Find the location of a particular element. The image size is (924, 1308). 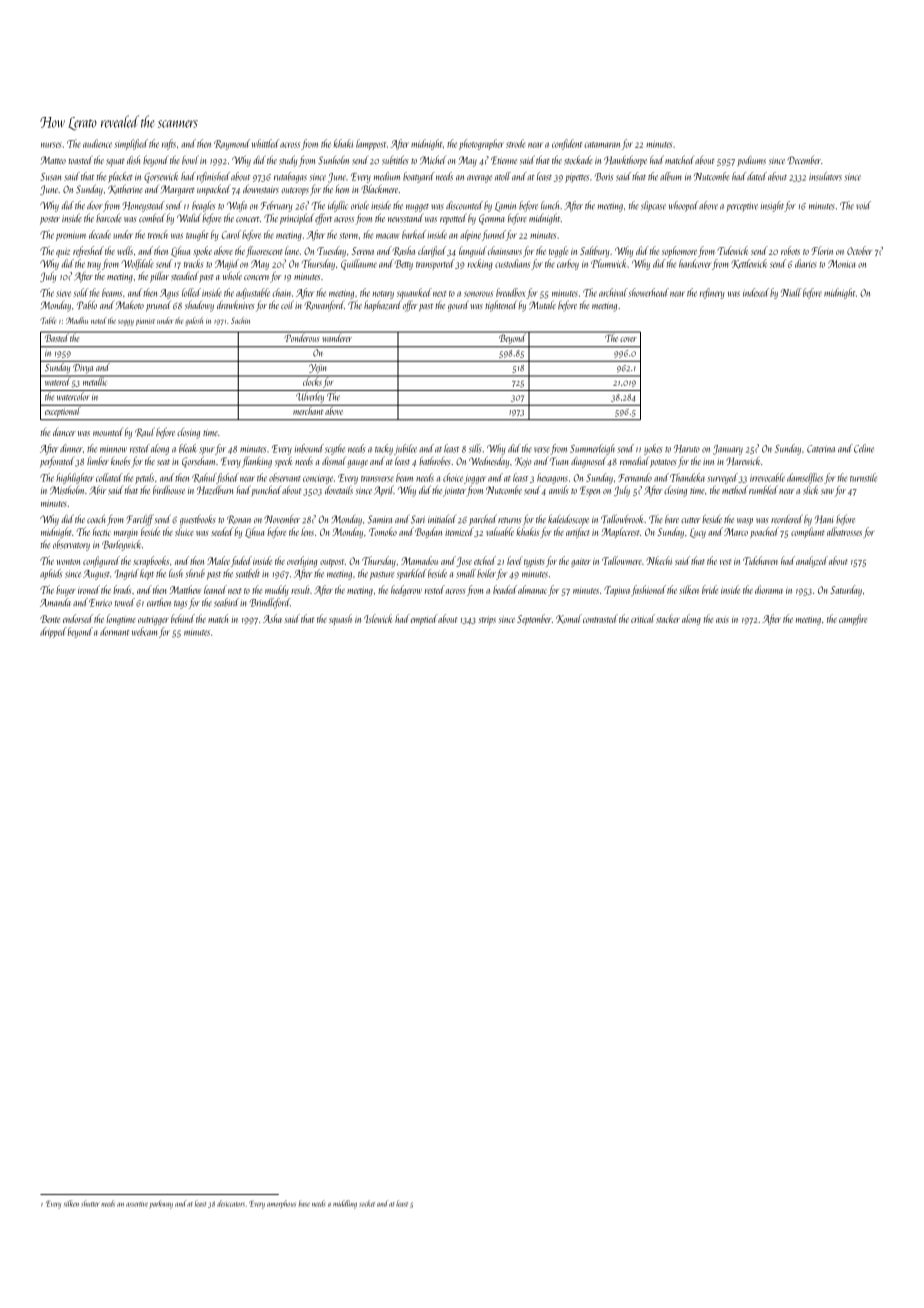

campfire is located at coordinates (853, 619).
